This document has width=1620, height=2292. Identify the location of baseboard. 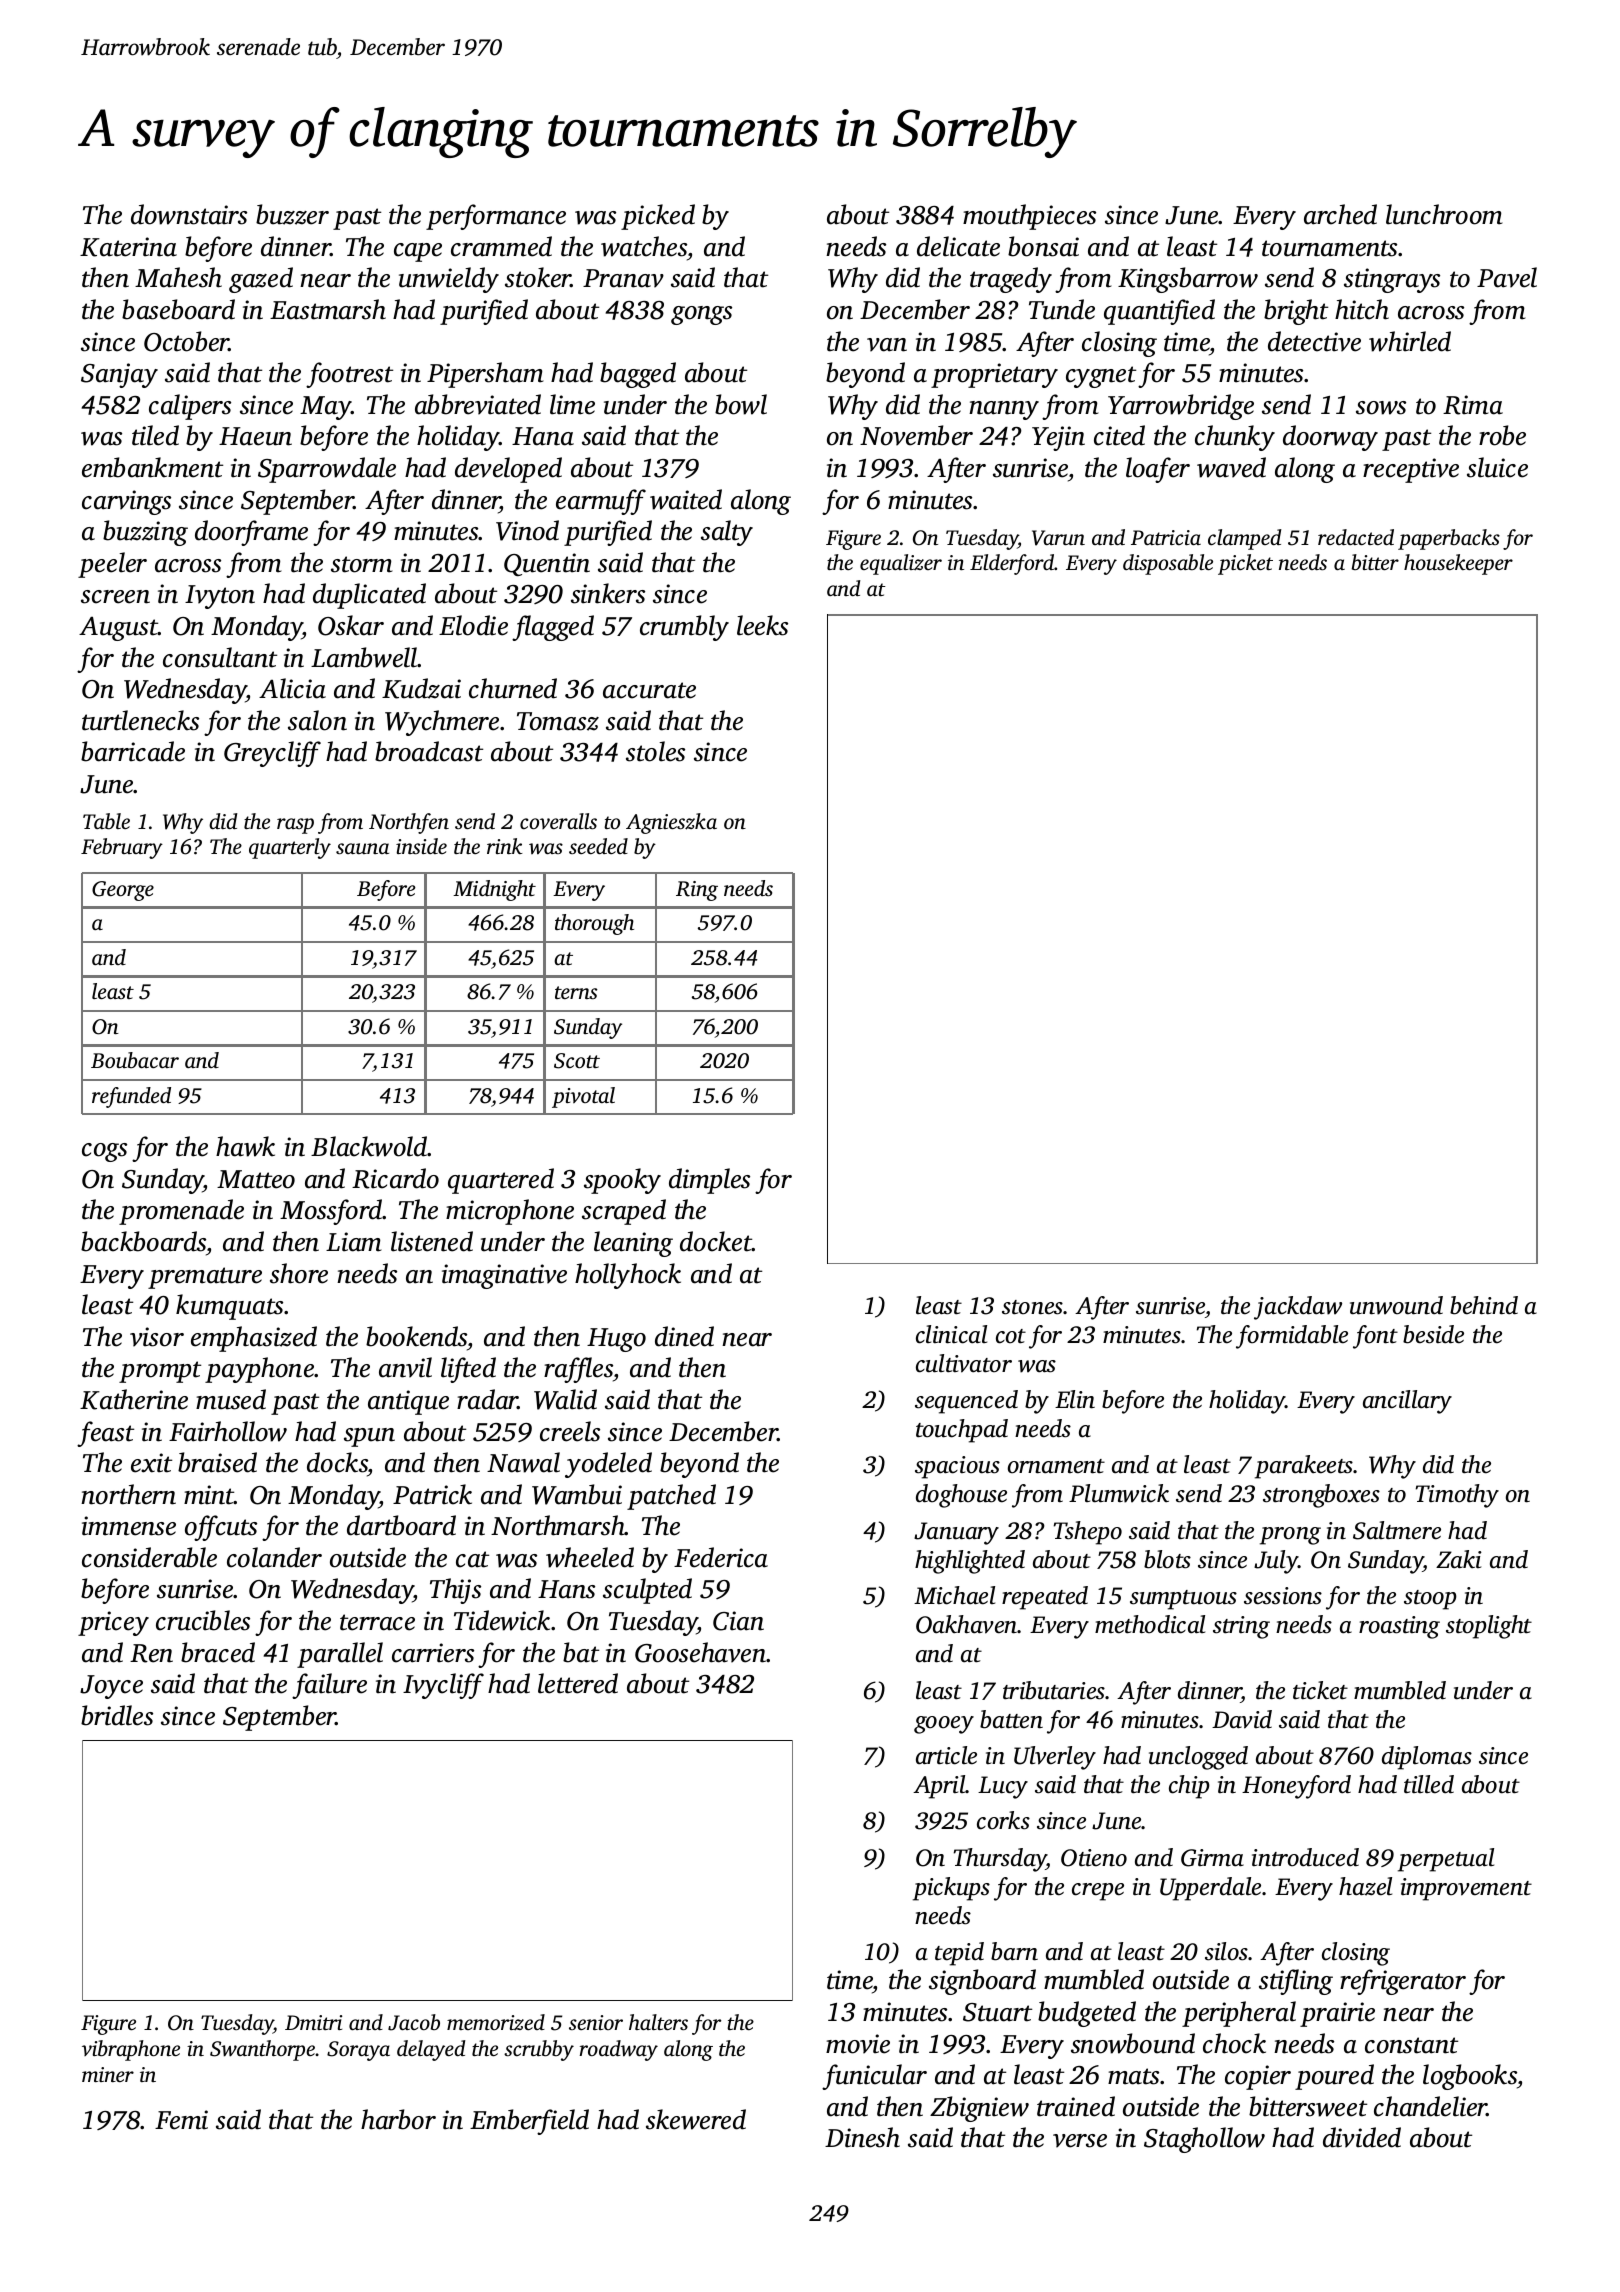
(178, 309).
